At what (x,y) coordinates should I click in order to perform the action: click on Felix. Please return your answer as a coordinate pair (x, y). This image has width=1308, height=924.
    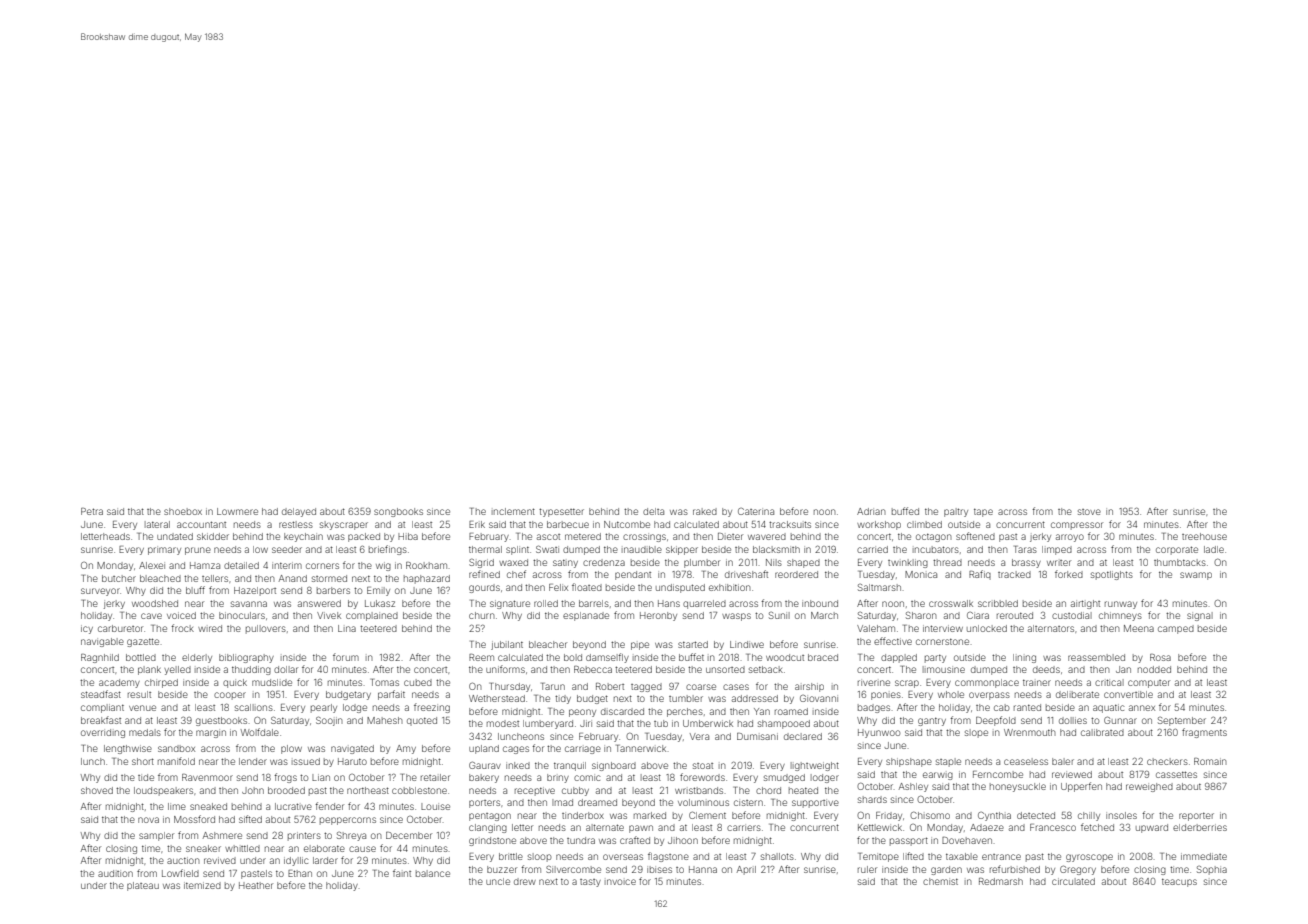
    Looking at the image, I should click on (558, 587).
